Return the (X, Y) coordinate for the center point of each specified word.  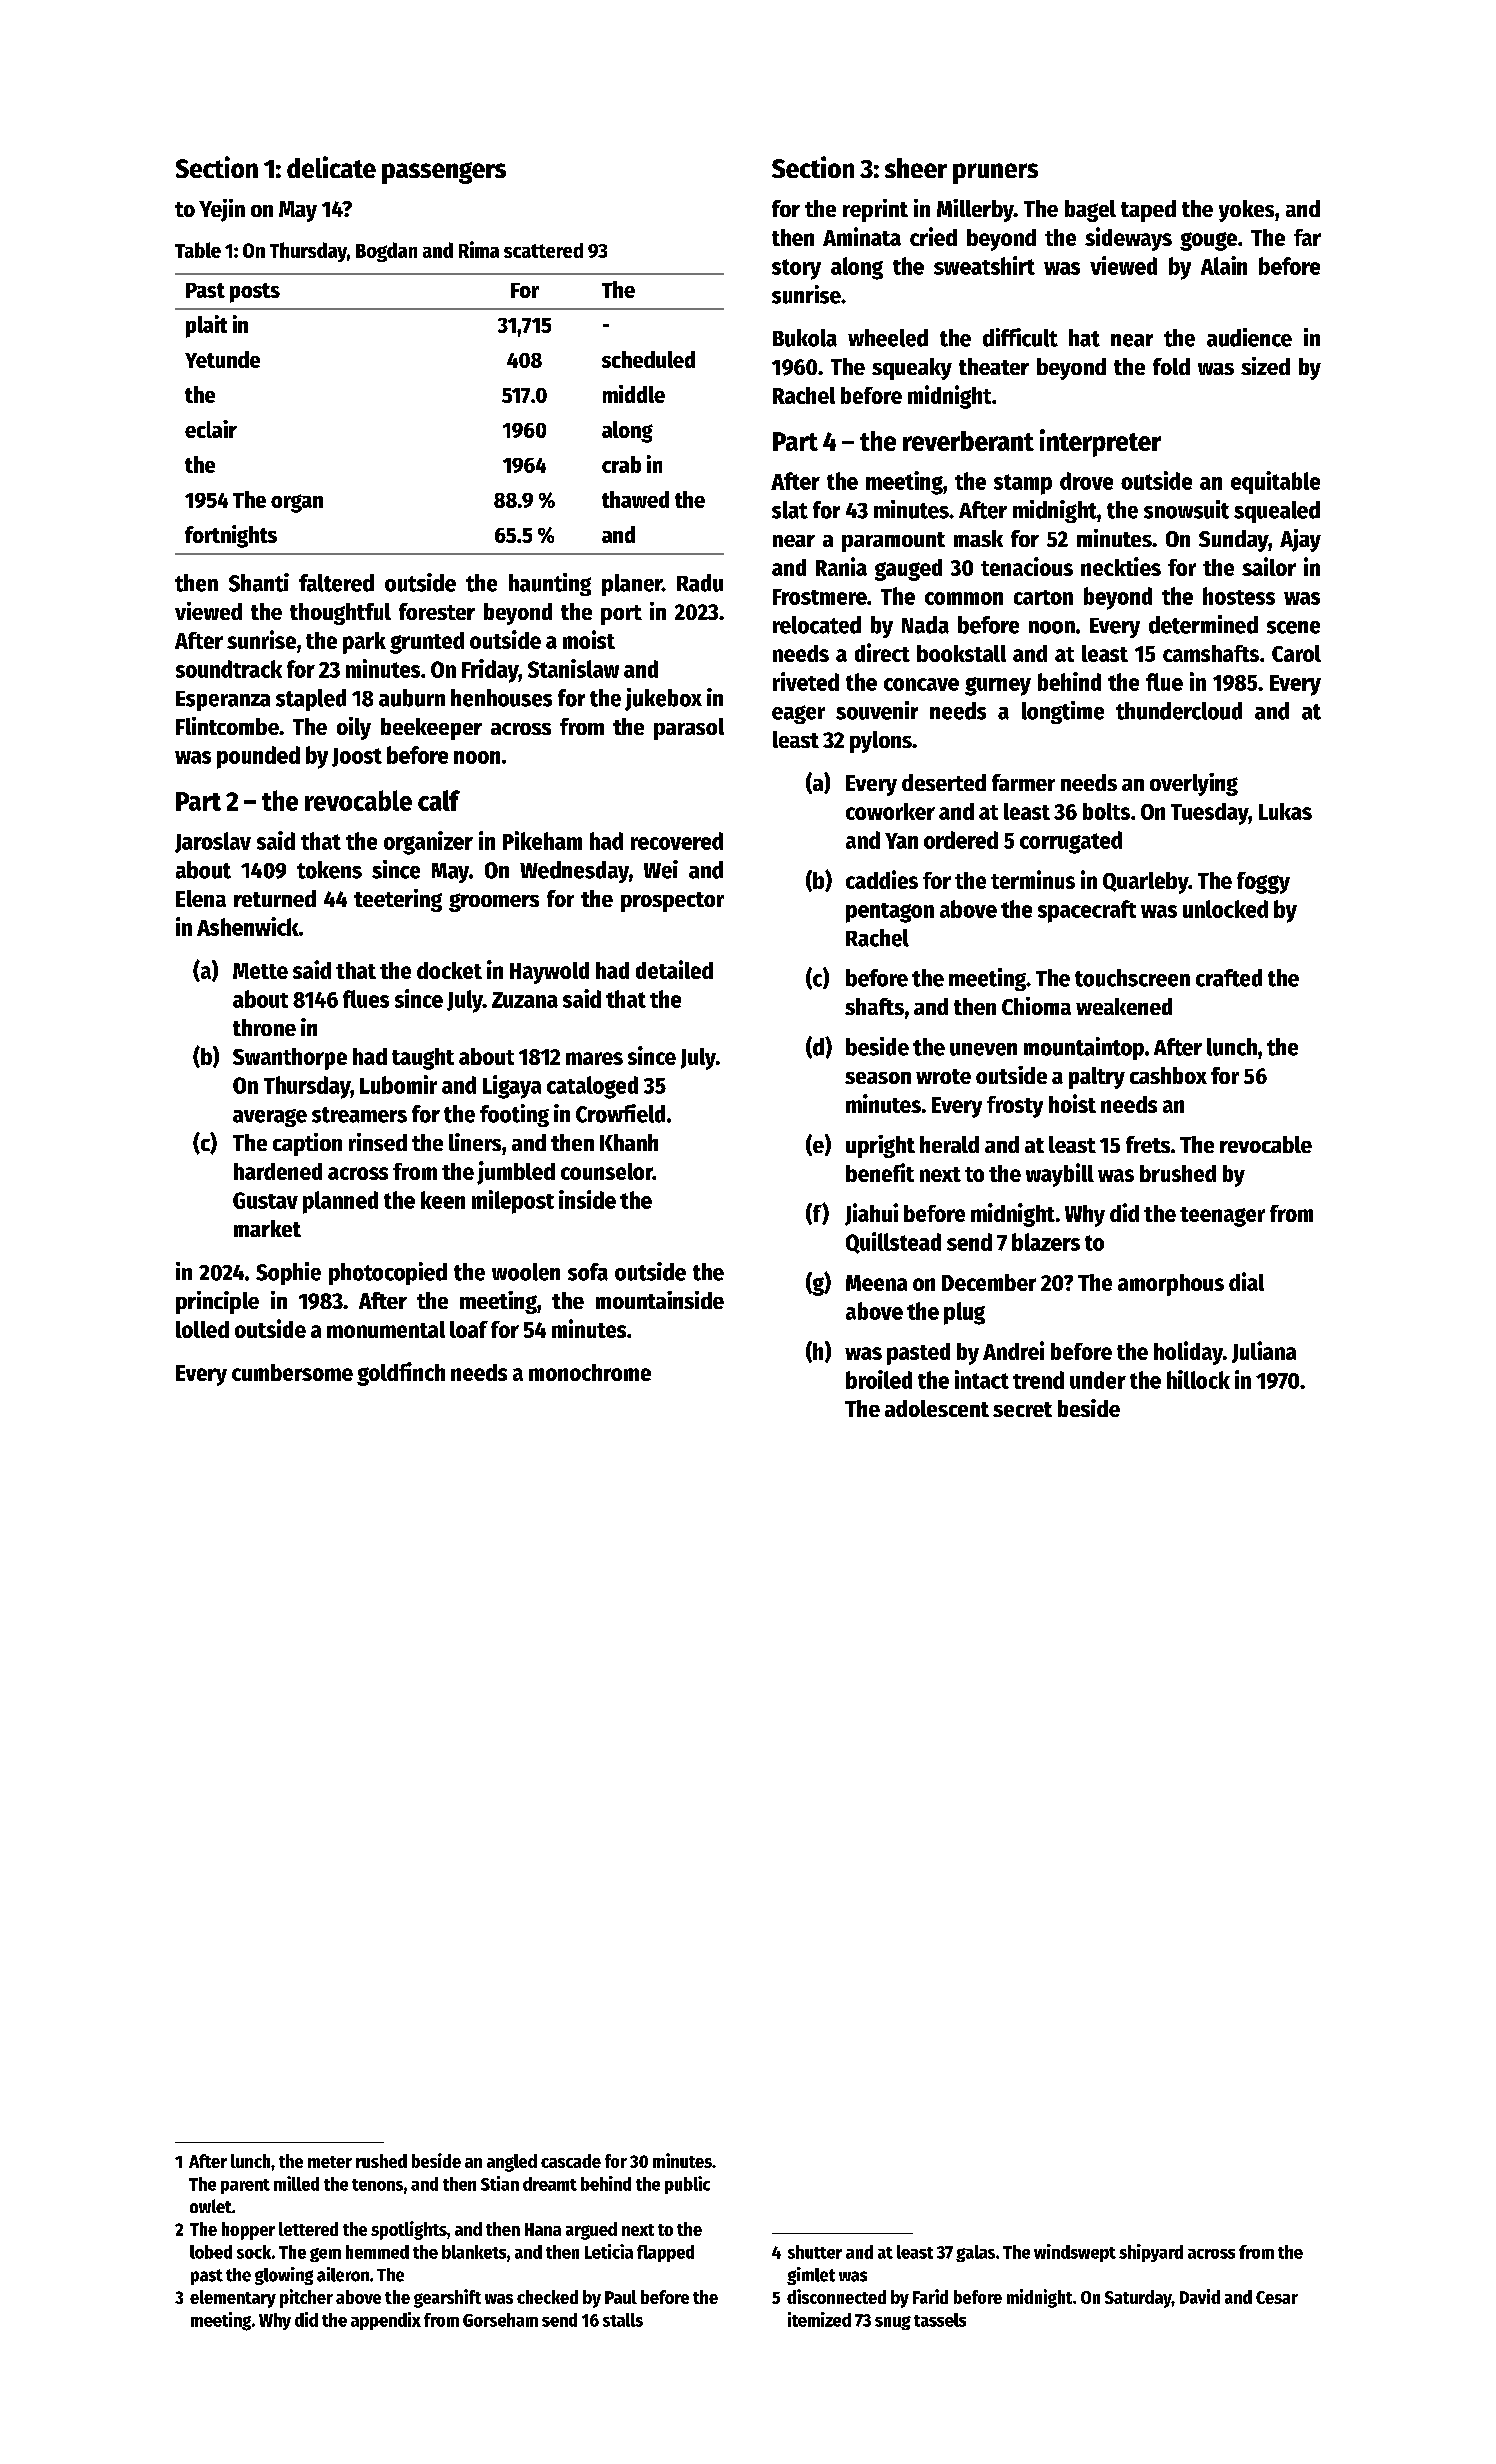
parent (245, 2186)
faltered (336, 583)
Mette (260, 971)
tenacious (1027, 566)
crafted (1229, 978)
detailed (674, 969)
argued (591, 2231)
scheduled (648, 359)
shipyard (1151, 2253)
